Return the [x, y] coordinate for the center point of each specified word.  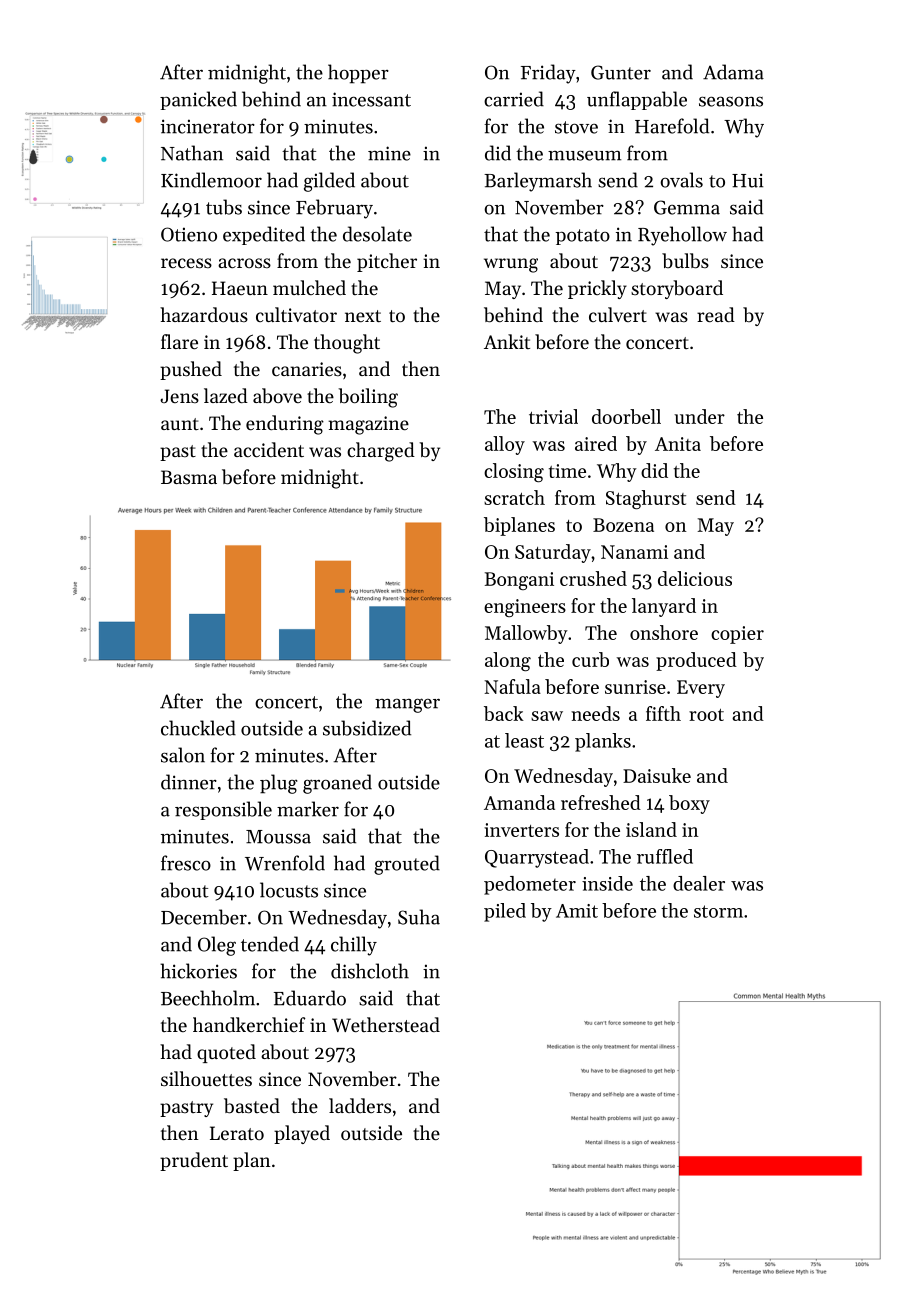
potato [582, 237]
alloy [505, 445]
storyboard [677, 289]
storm [718, 911]
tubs [224, 207]
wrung [511, 265]
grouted [407, 865]
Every [701, 689]
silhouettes [206, 1078]
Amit [577, 911]
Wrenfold [285, 863]
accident [269, 449]
